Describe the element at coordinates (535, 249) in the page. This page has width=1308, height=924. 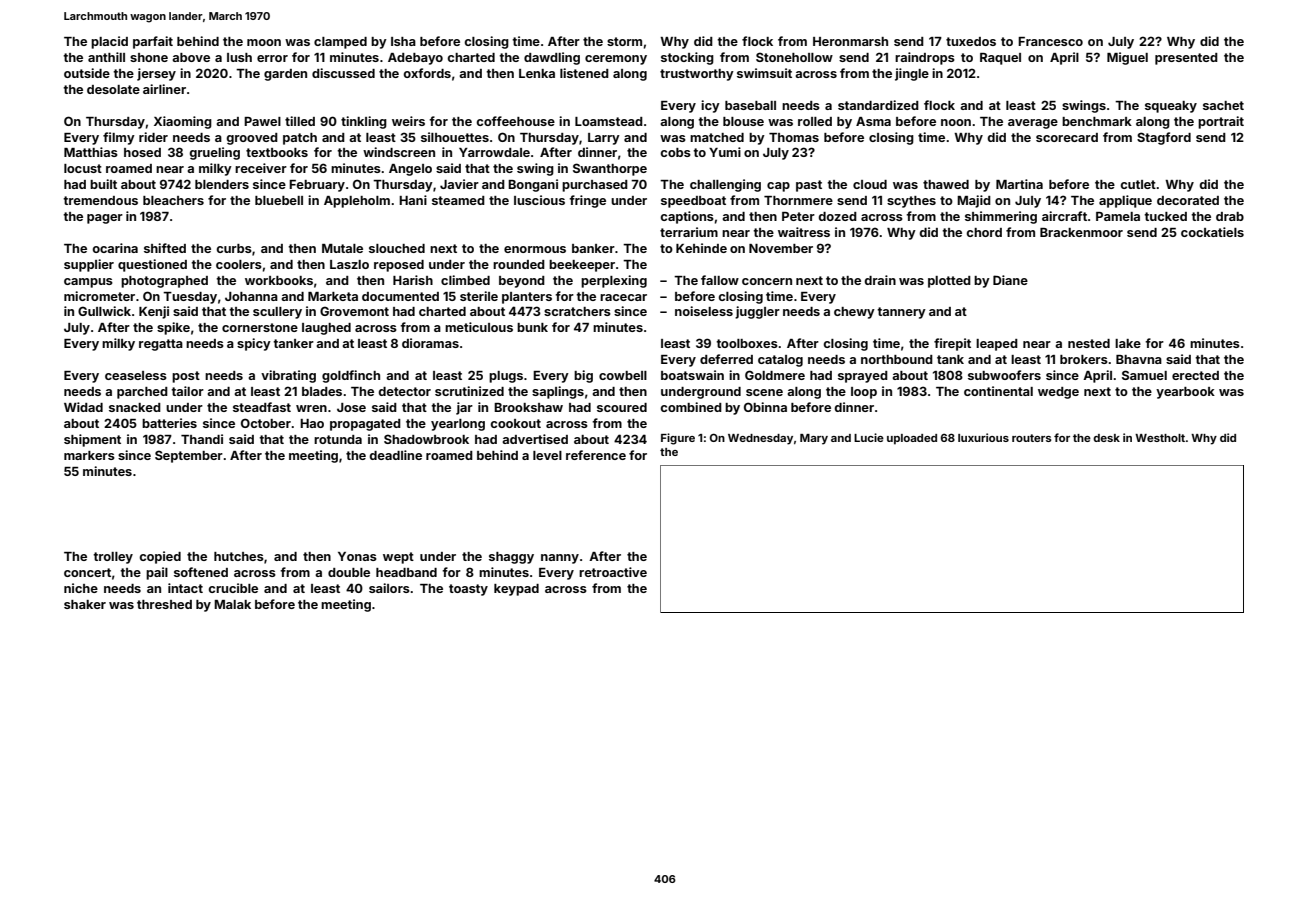
I see `enormous` at that location.
